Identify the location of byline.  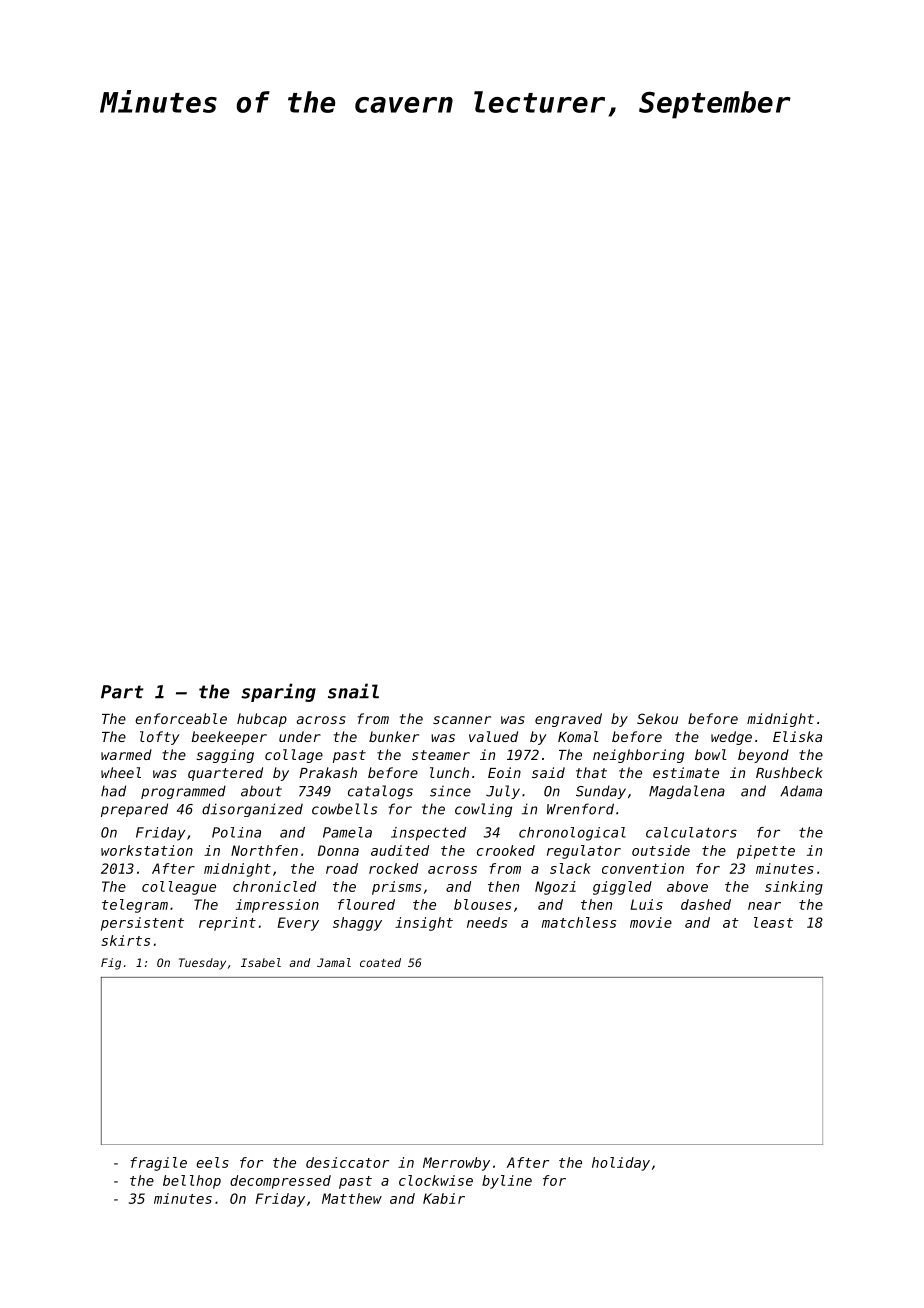
(507, 1182).
